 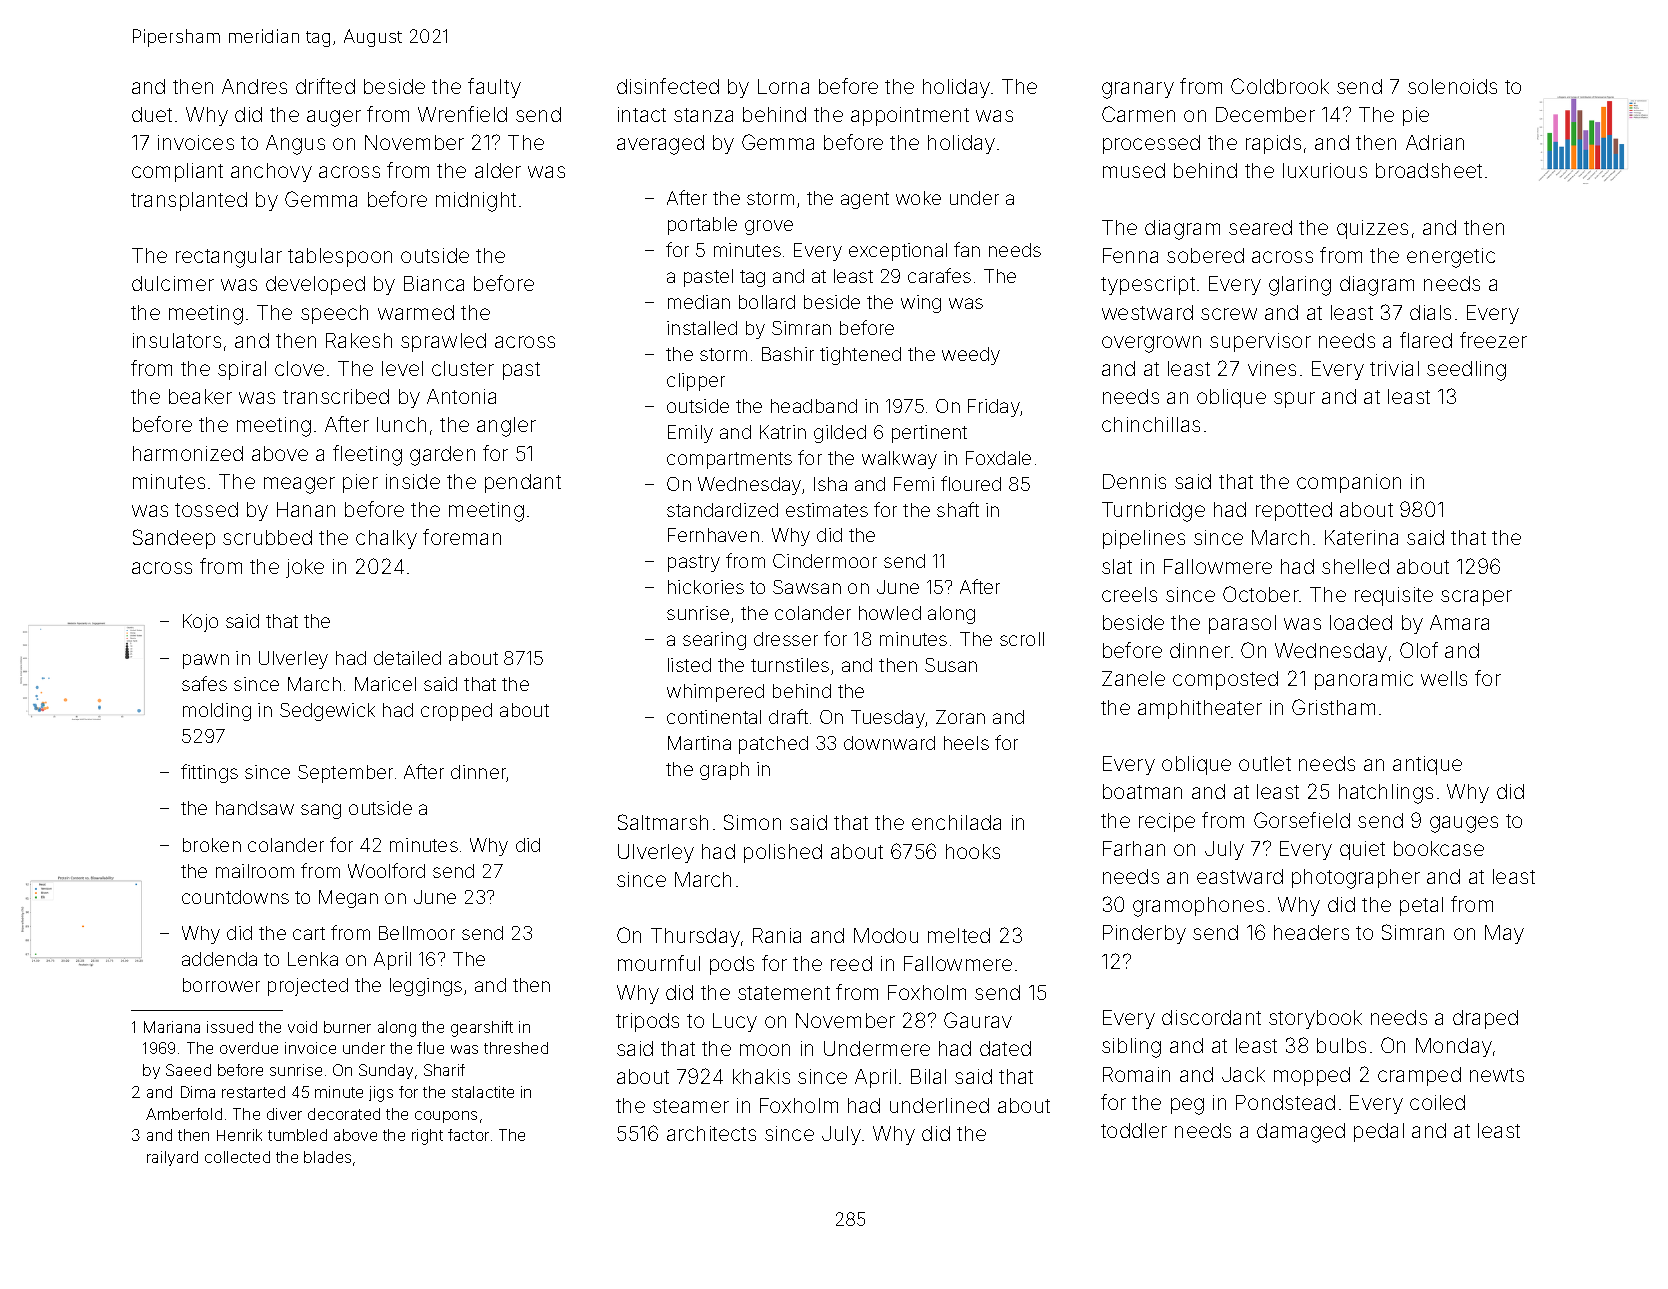 I want to click on companion, so click(x=1349, y=483).
